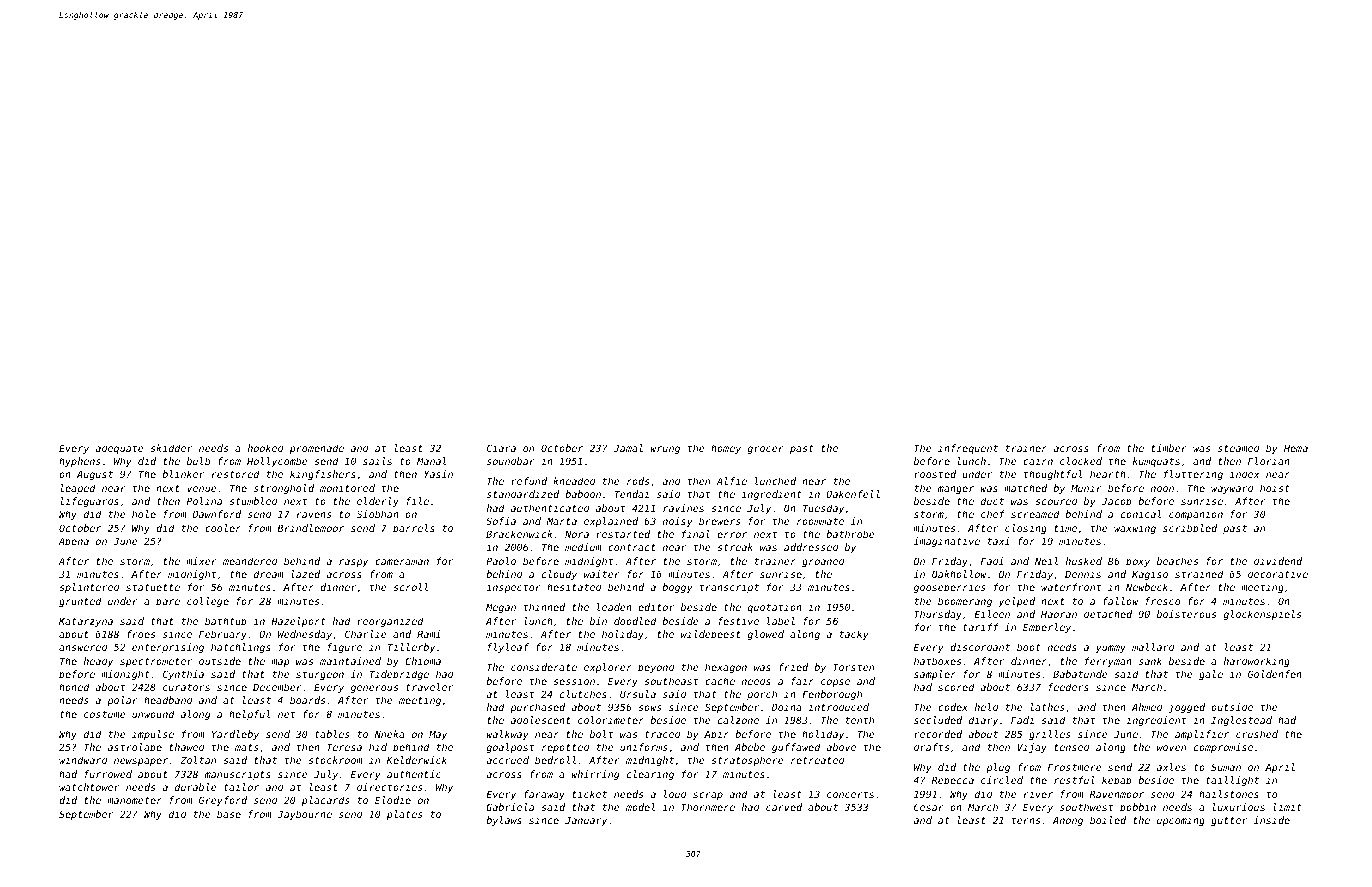  Describe the element at coordinates (735, 547) in the image. I see `streak` at that location.
